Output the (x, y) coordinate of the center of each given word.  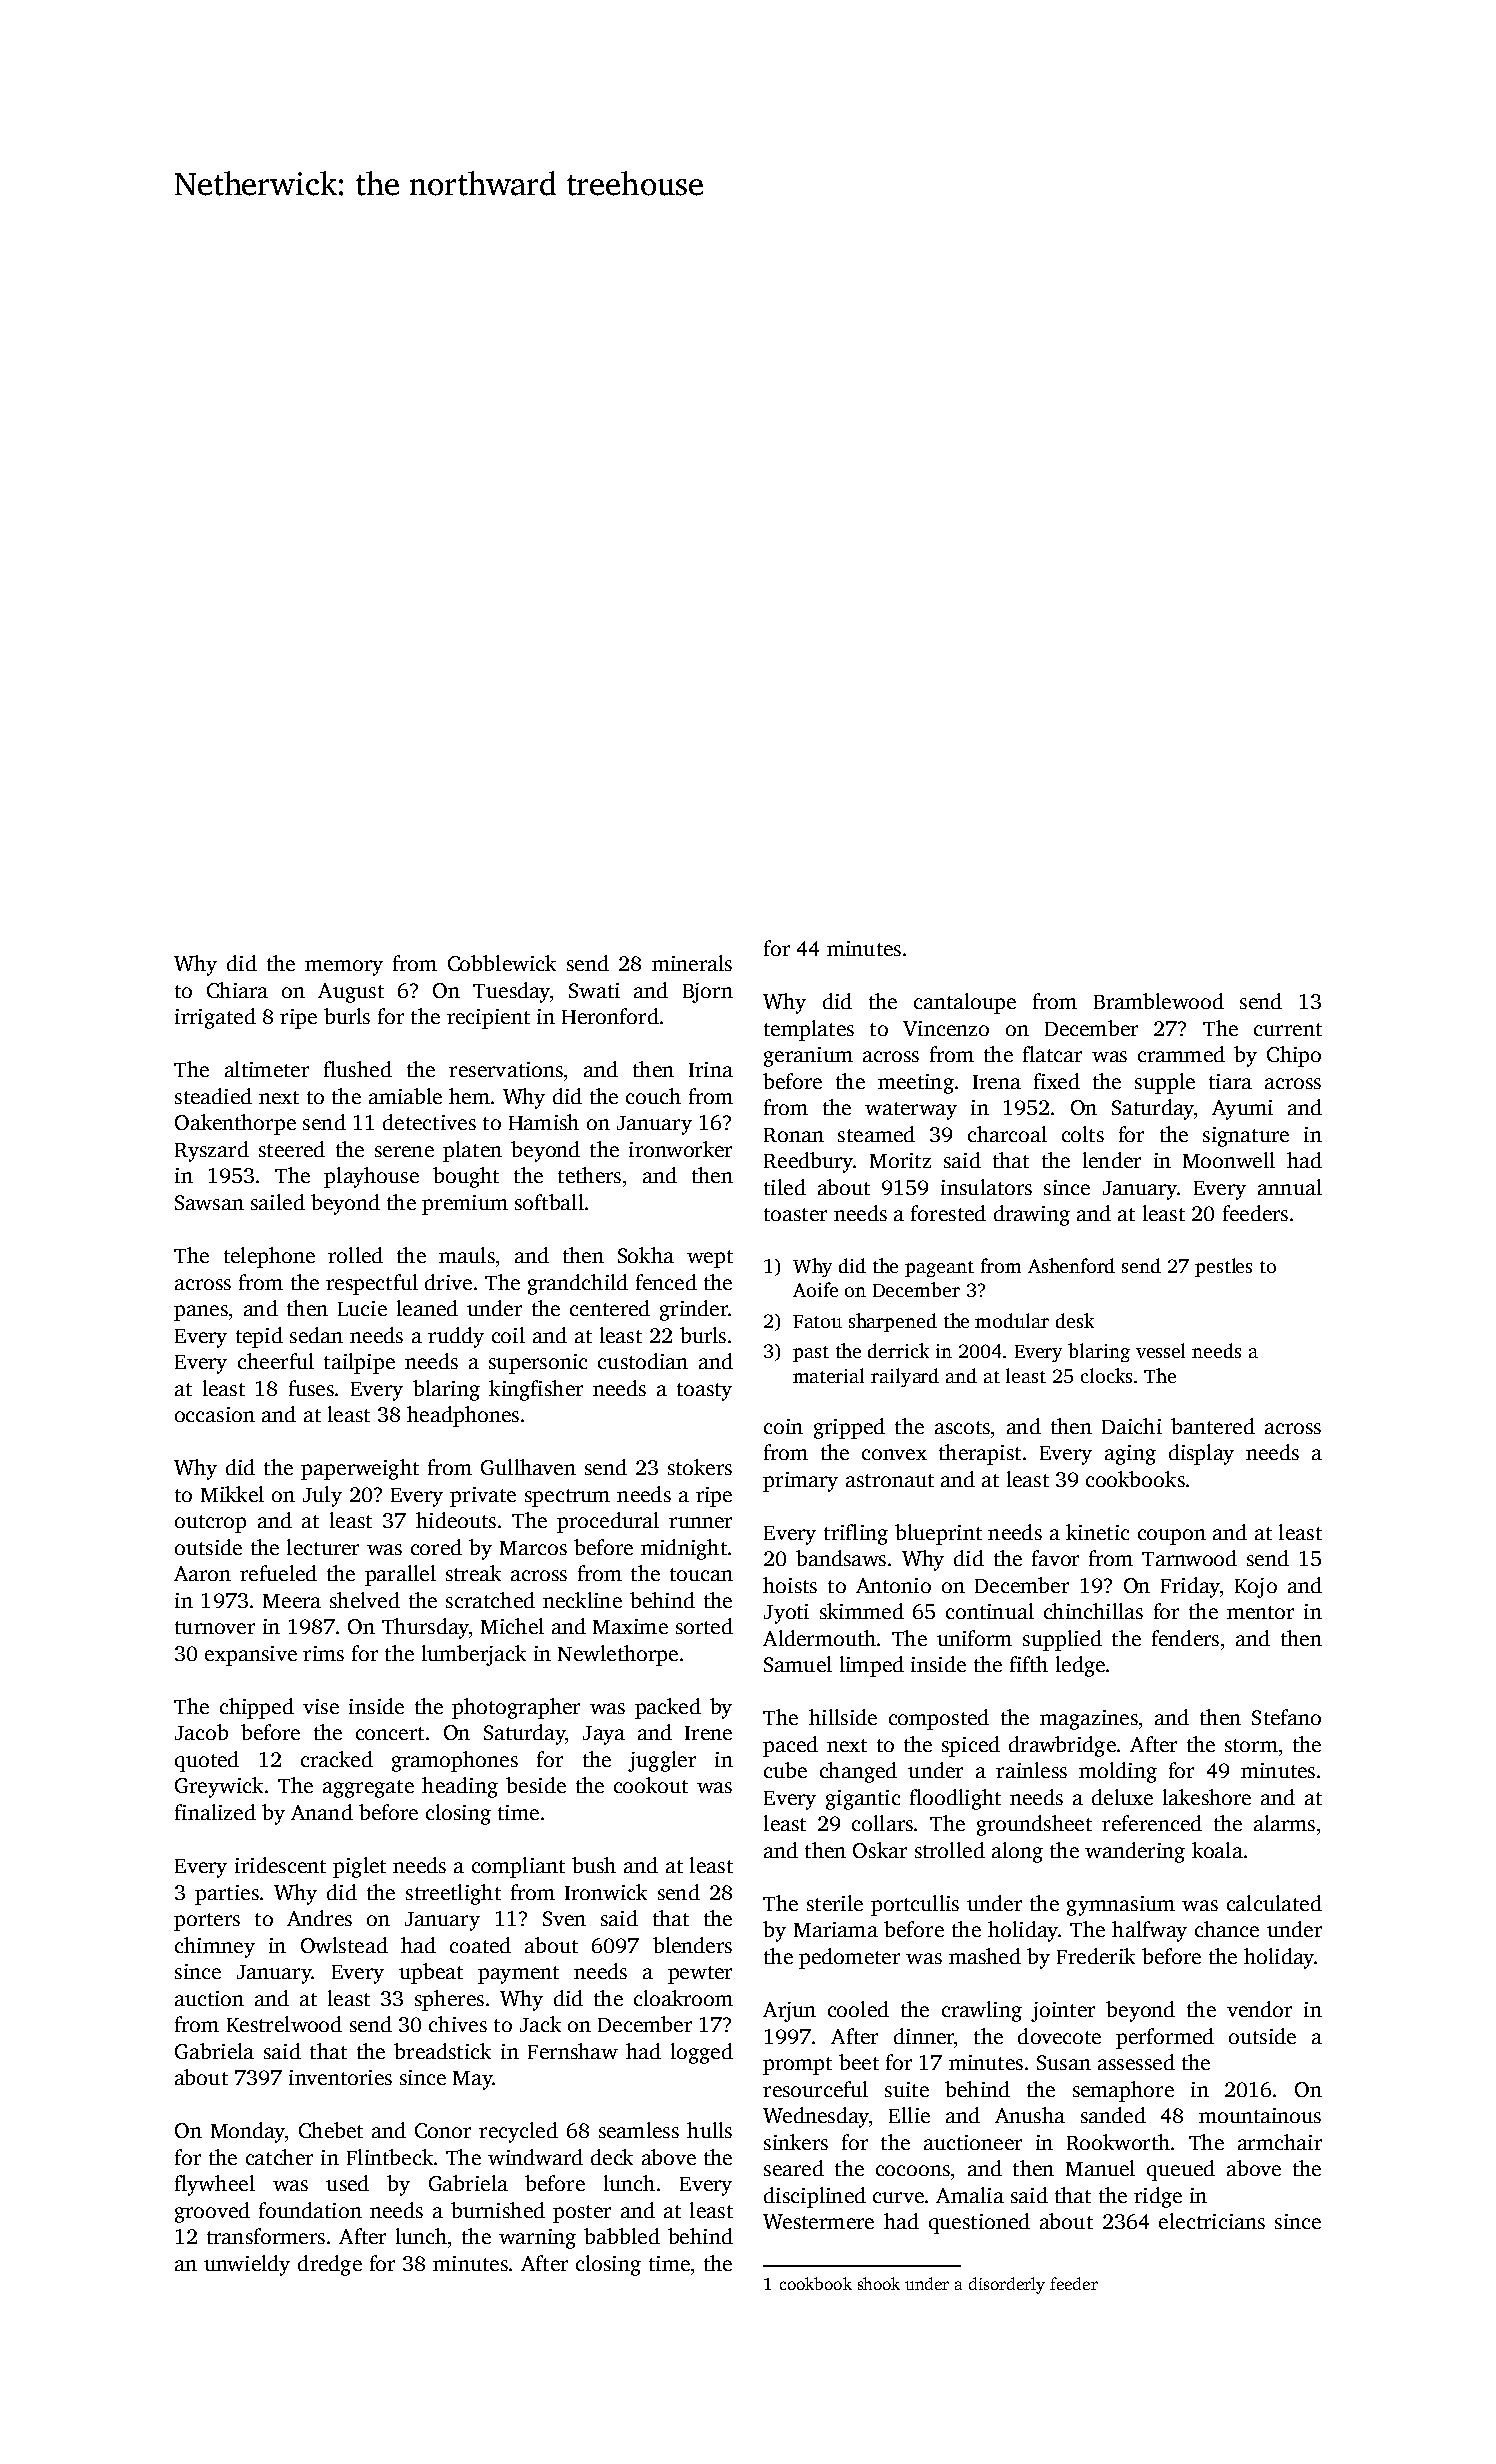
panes (201, 1313)
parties (227, 1895)
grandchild (578, 1284)
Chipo (1294, 1056)
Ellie (909, 2115)
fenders (1185, 1638)
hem (469, 1096)
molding (1118, 1772)
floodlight (955, 1799)
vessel (1160, 1350)
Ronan (794, 1135)
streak (473, 1573)
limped (872, 1666)
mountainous (1260, 2115)
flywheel (215, 2185)
